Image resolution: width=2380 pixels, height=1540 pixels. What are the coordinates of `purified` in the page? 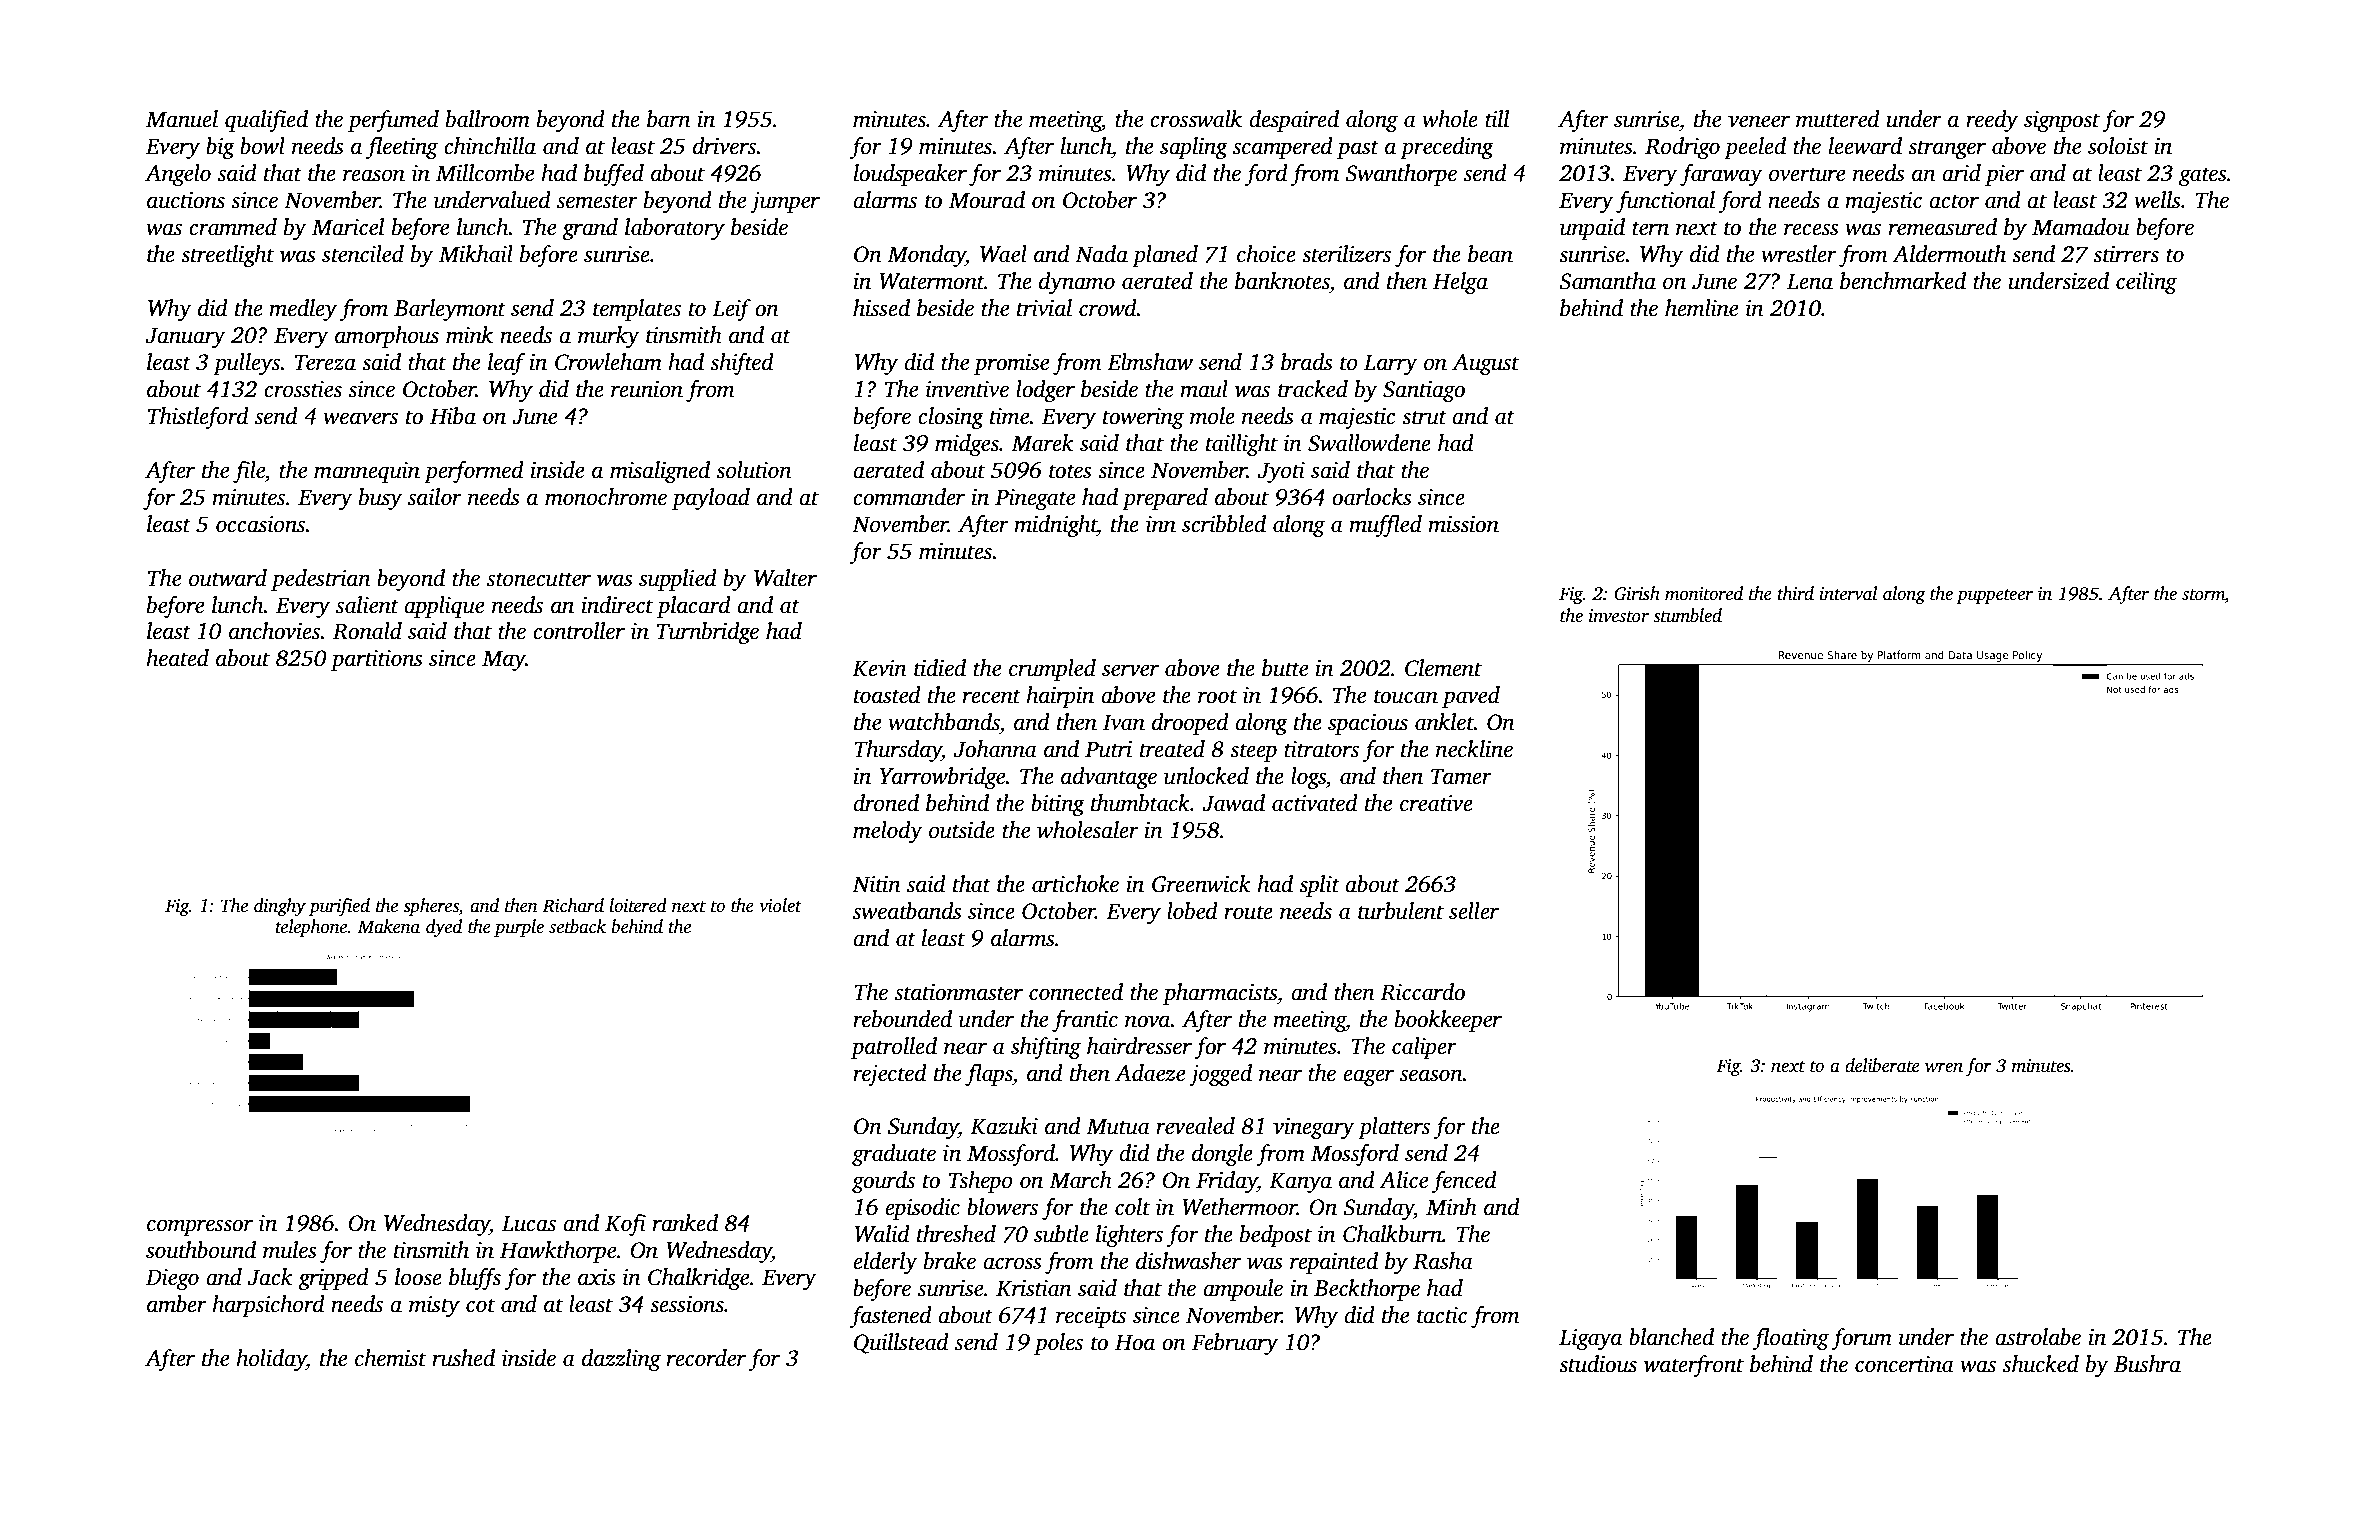 It's located at (339, 907).
